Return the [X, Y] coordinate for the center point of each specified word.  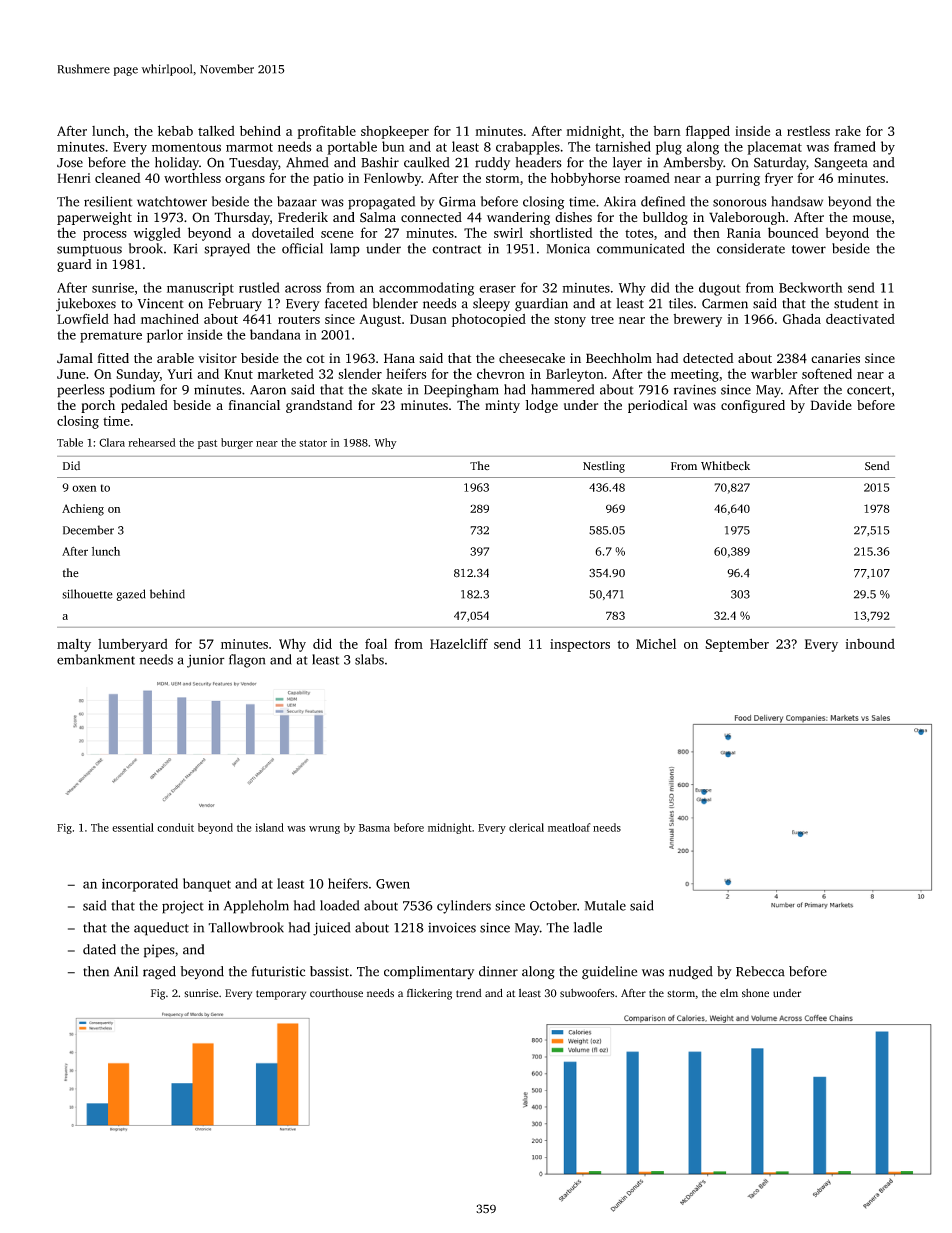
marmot [249, 147]
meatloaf [569, 827]
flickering [429, 994]
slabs [369, 659]
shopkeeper [395, 132]
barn [667, 131]
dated [99, 949]
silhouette [87, 594]
